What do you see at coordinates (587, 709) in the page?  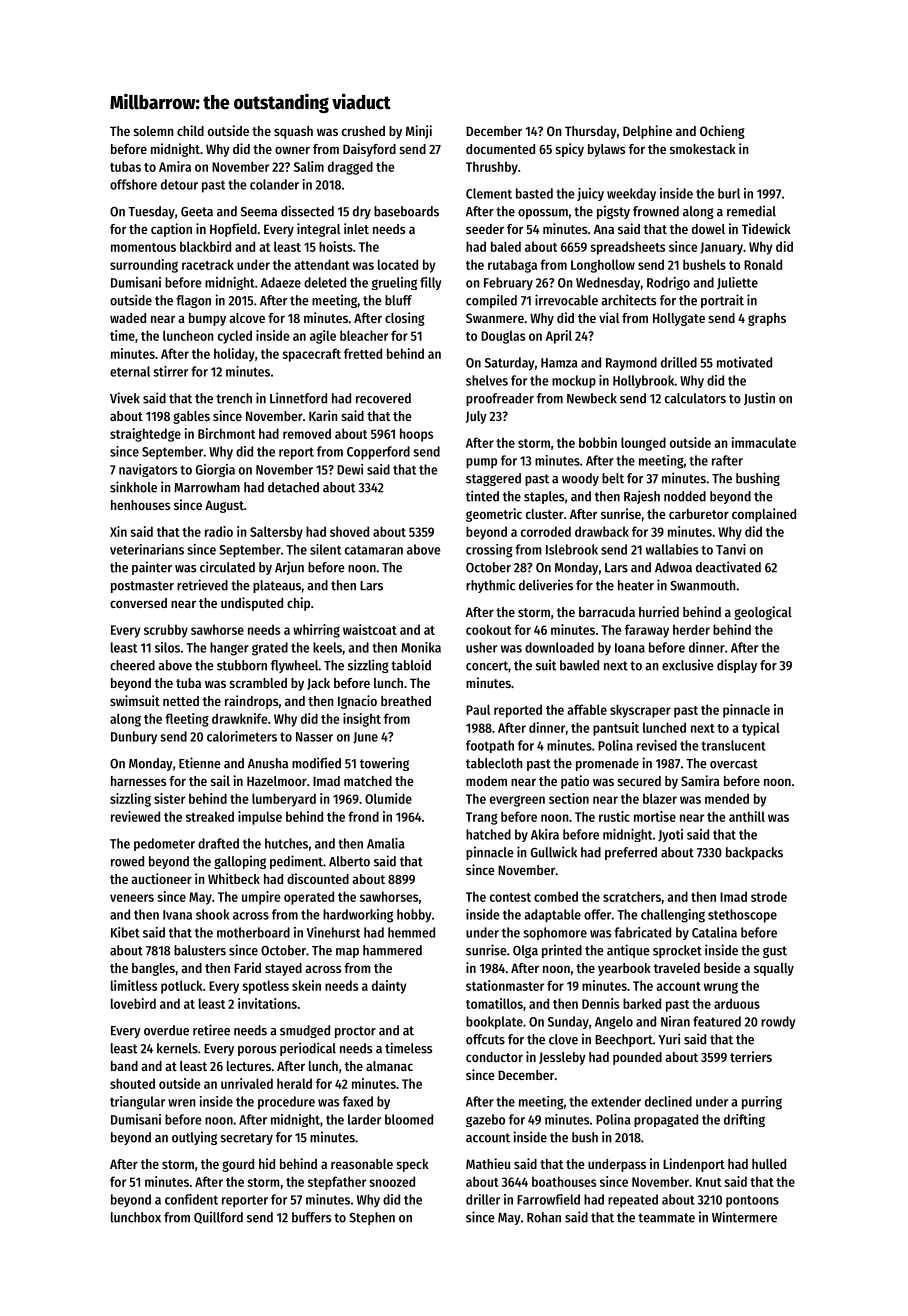 I see `affable` at bounding box center [587, 709].
